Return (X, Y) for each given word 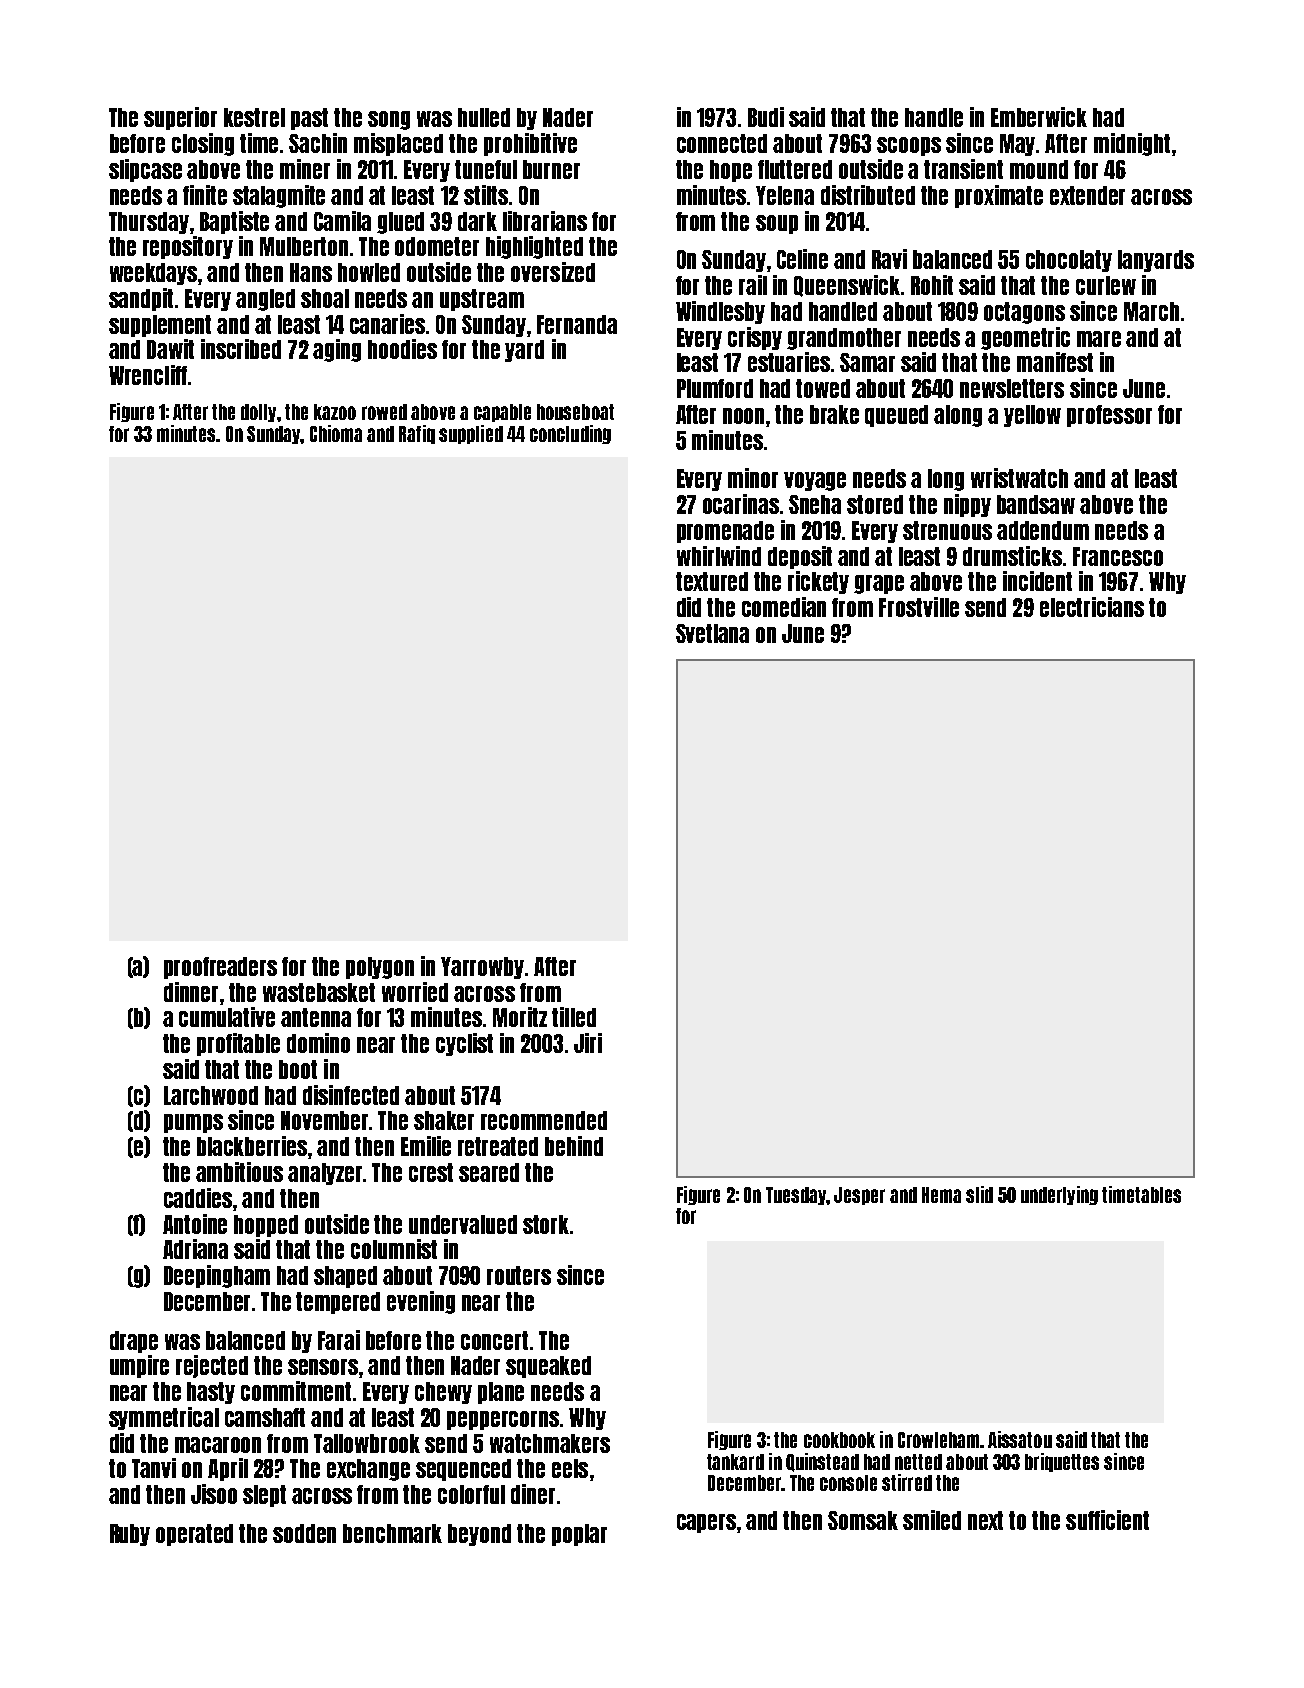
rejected (212, 1366)
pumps (193, 1123)
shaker (444, 1120)
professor (1109, 416)
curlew (1106, 285)
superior (180, 118)
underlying (1059, 1195)
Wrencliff (148, 375)
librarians (545, 221)
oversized (553, 272)
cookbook (839, 1440)
